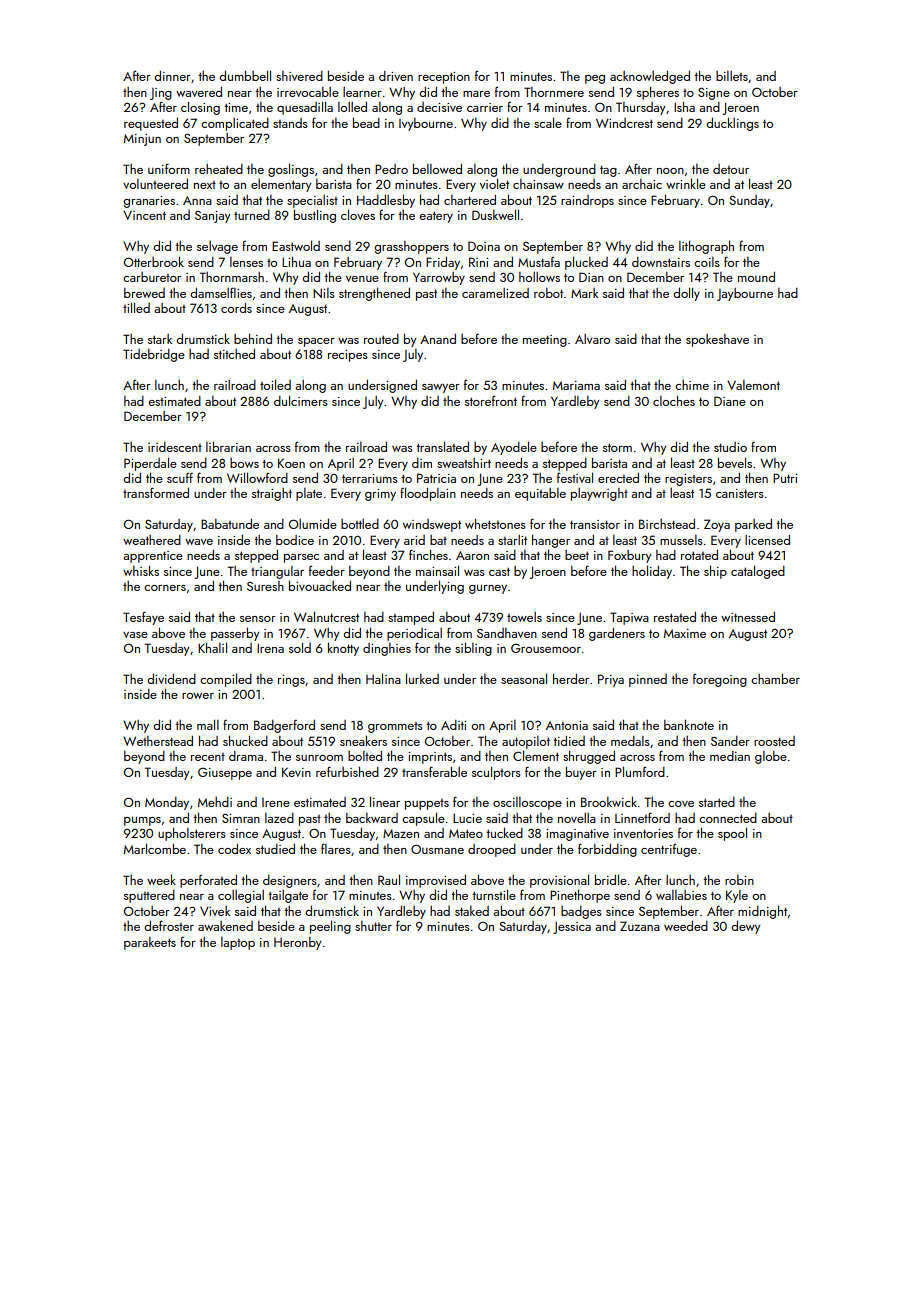 Image resolution: width=924 pixels, height=1308 pixels. I want to click on laptop, so click(238, 943).
